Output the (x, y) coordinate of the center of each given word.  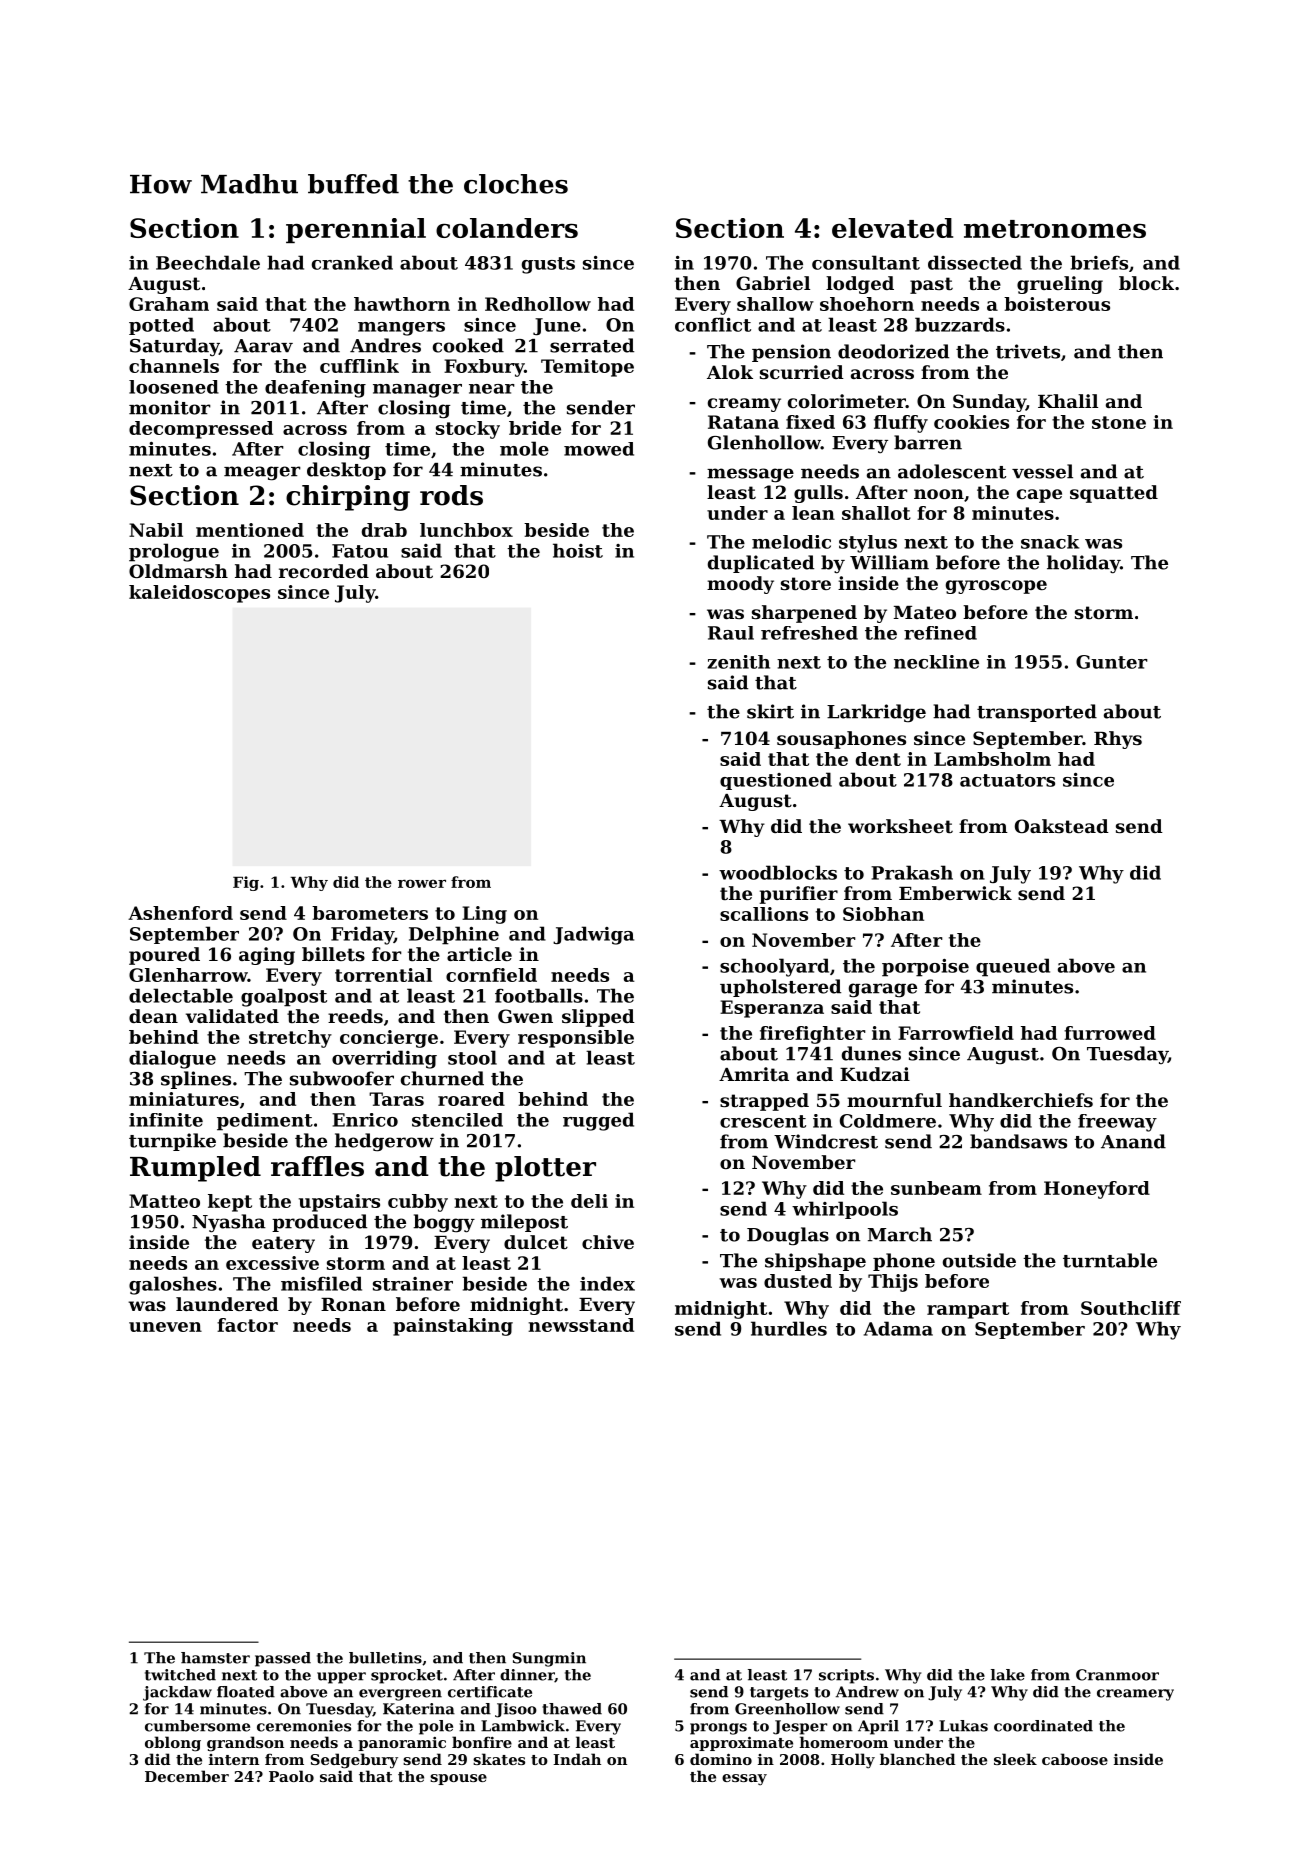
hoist (578, 550)
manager (417, 391)
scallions (764, 914)
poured (164, 956)
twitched (180, 1675)
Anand (1133, 1141)
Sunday (989, 403)
